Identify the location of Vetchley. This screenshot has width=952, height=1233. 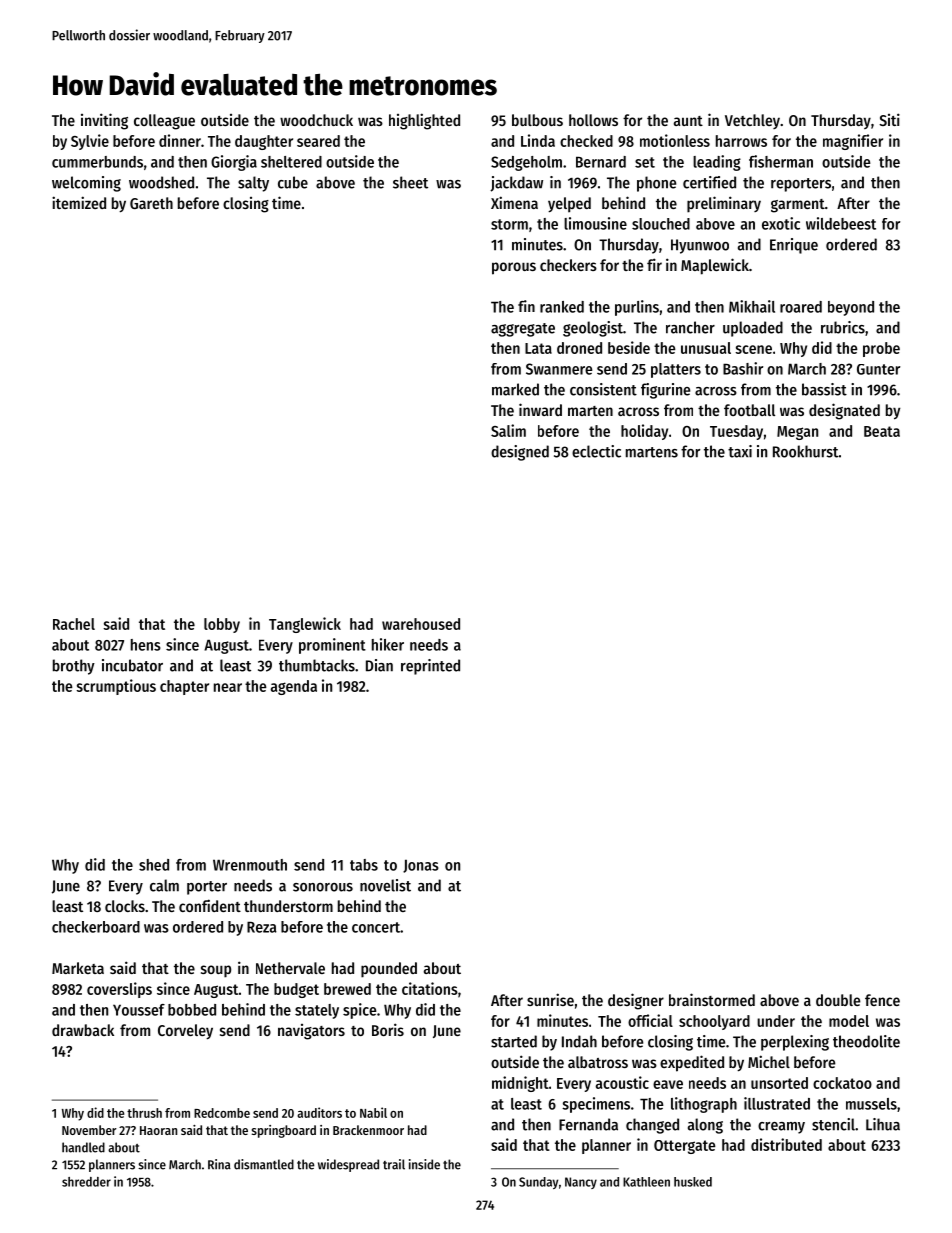
(752, 121).
